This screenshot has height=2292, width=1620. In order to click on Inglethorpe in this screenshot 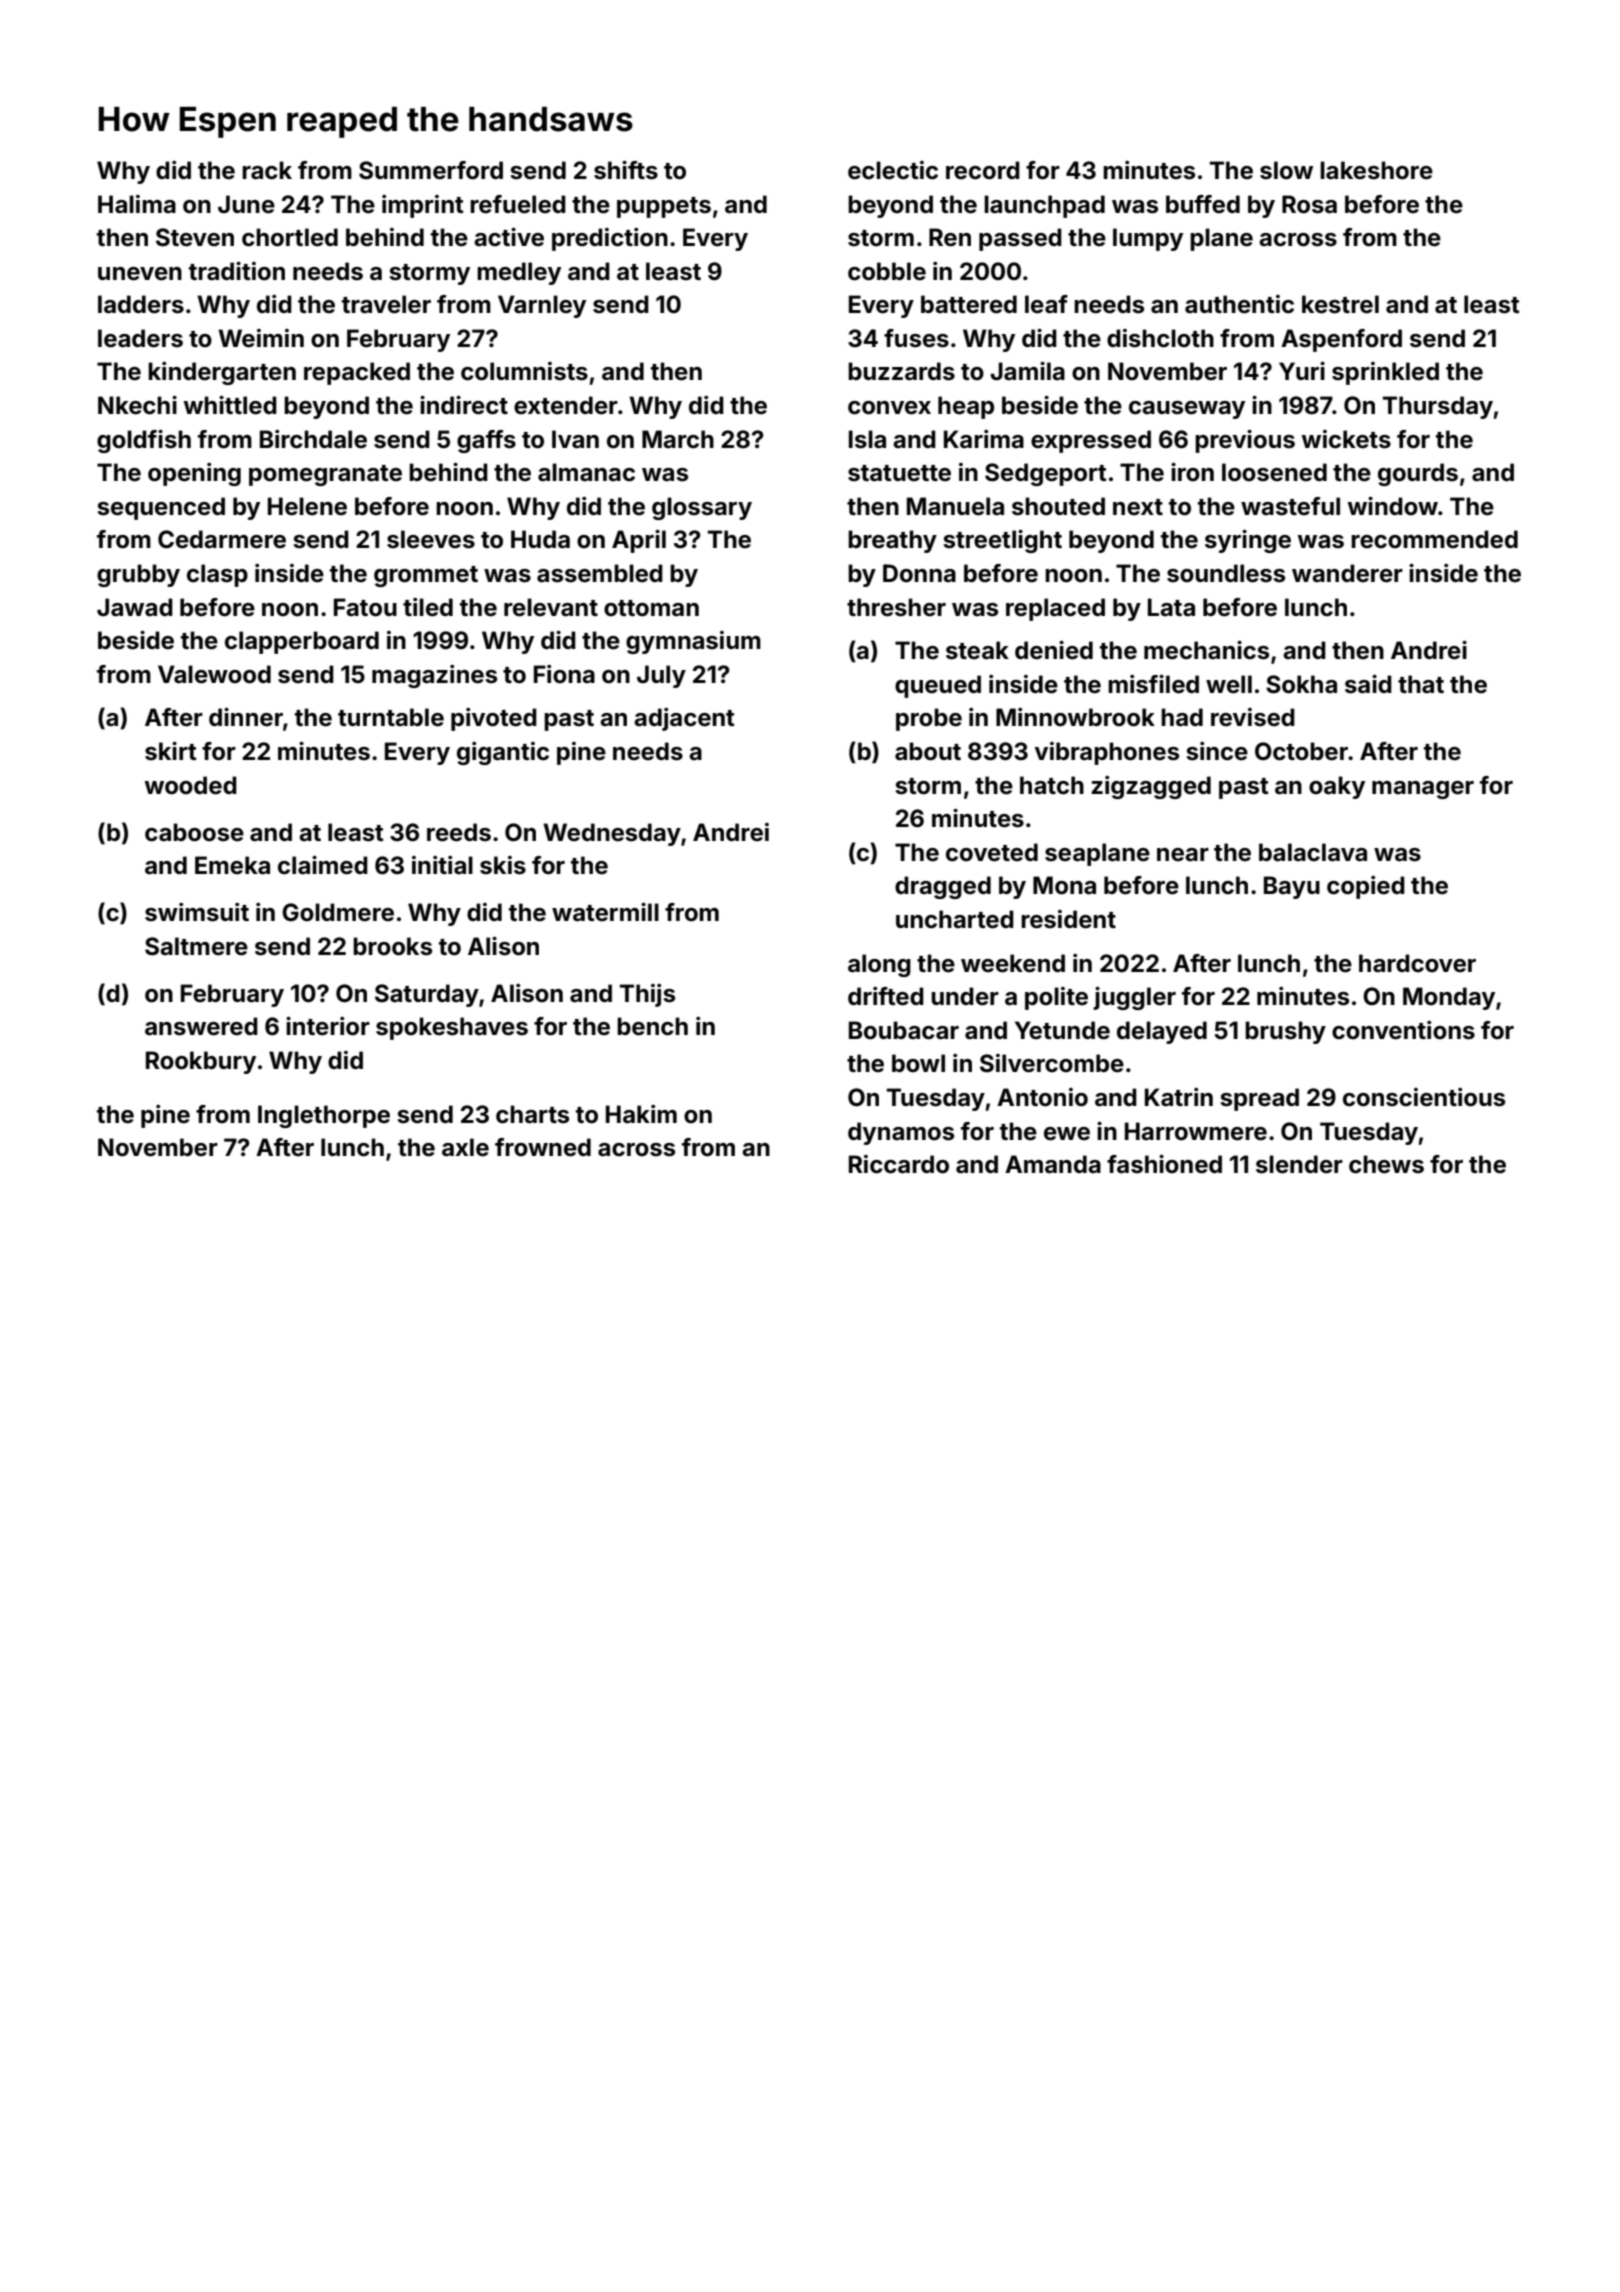, I will do `click(324, 1116)`.
